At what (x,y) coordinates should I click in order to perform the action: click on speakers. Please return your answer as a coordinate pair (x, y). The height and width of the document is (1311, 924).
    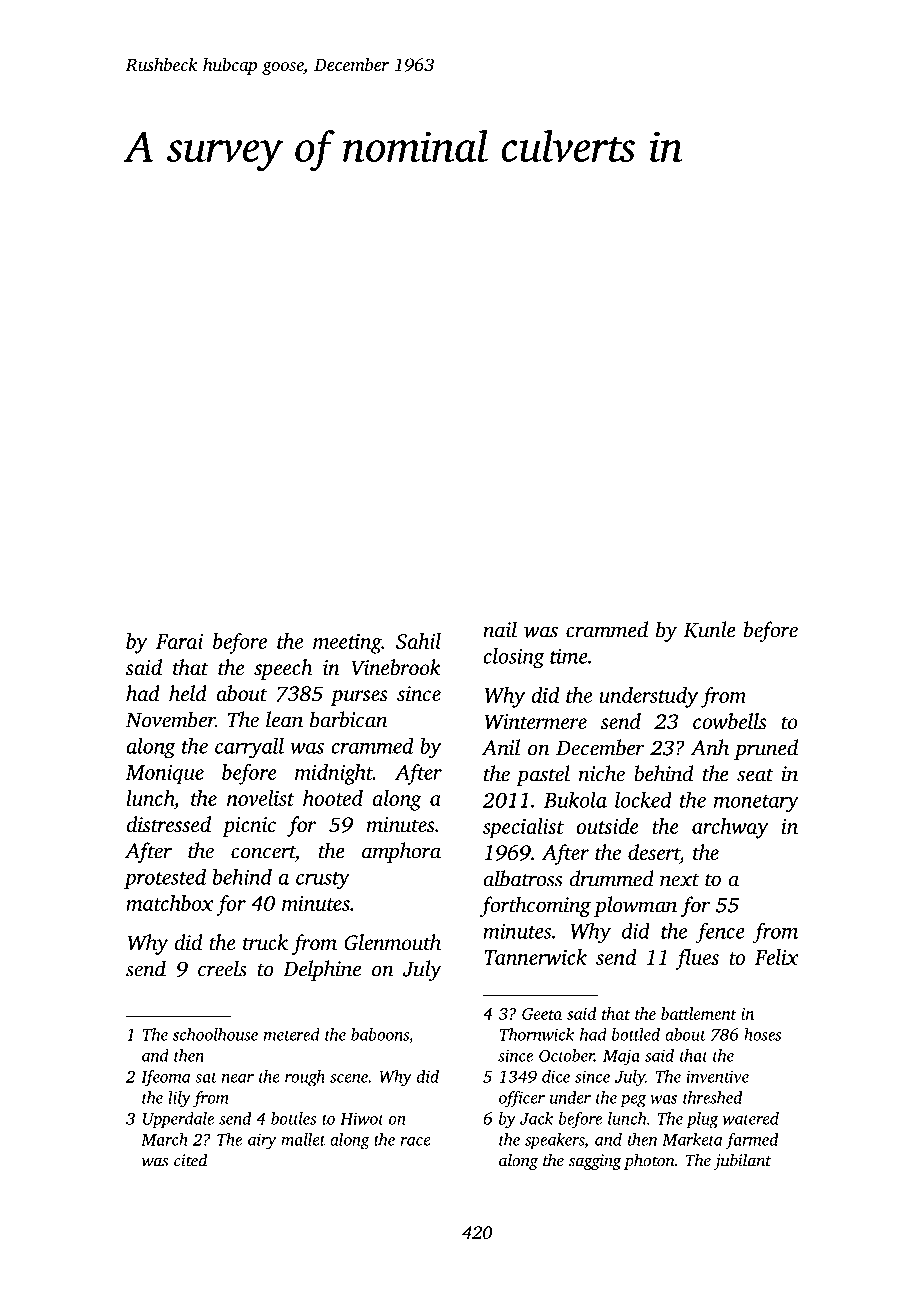
    Looking at the image, I should click on (554, 1141).
